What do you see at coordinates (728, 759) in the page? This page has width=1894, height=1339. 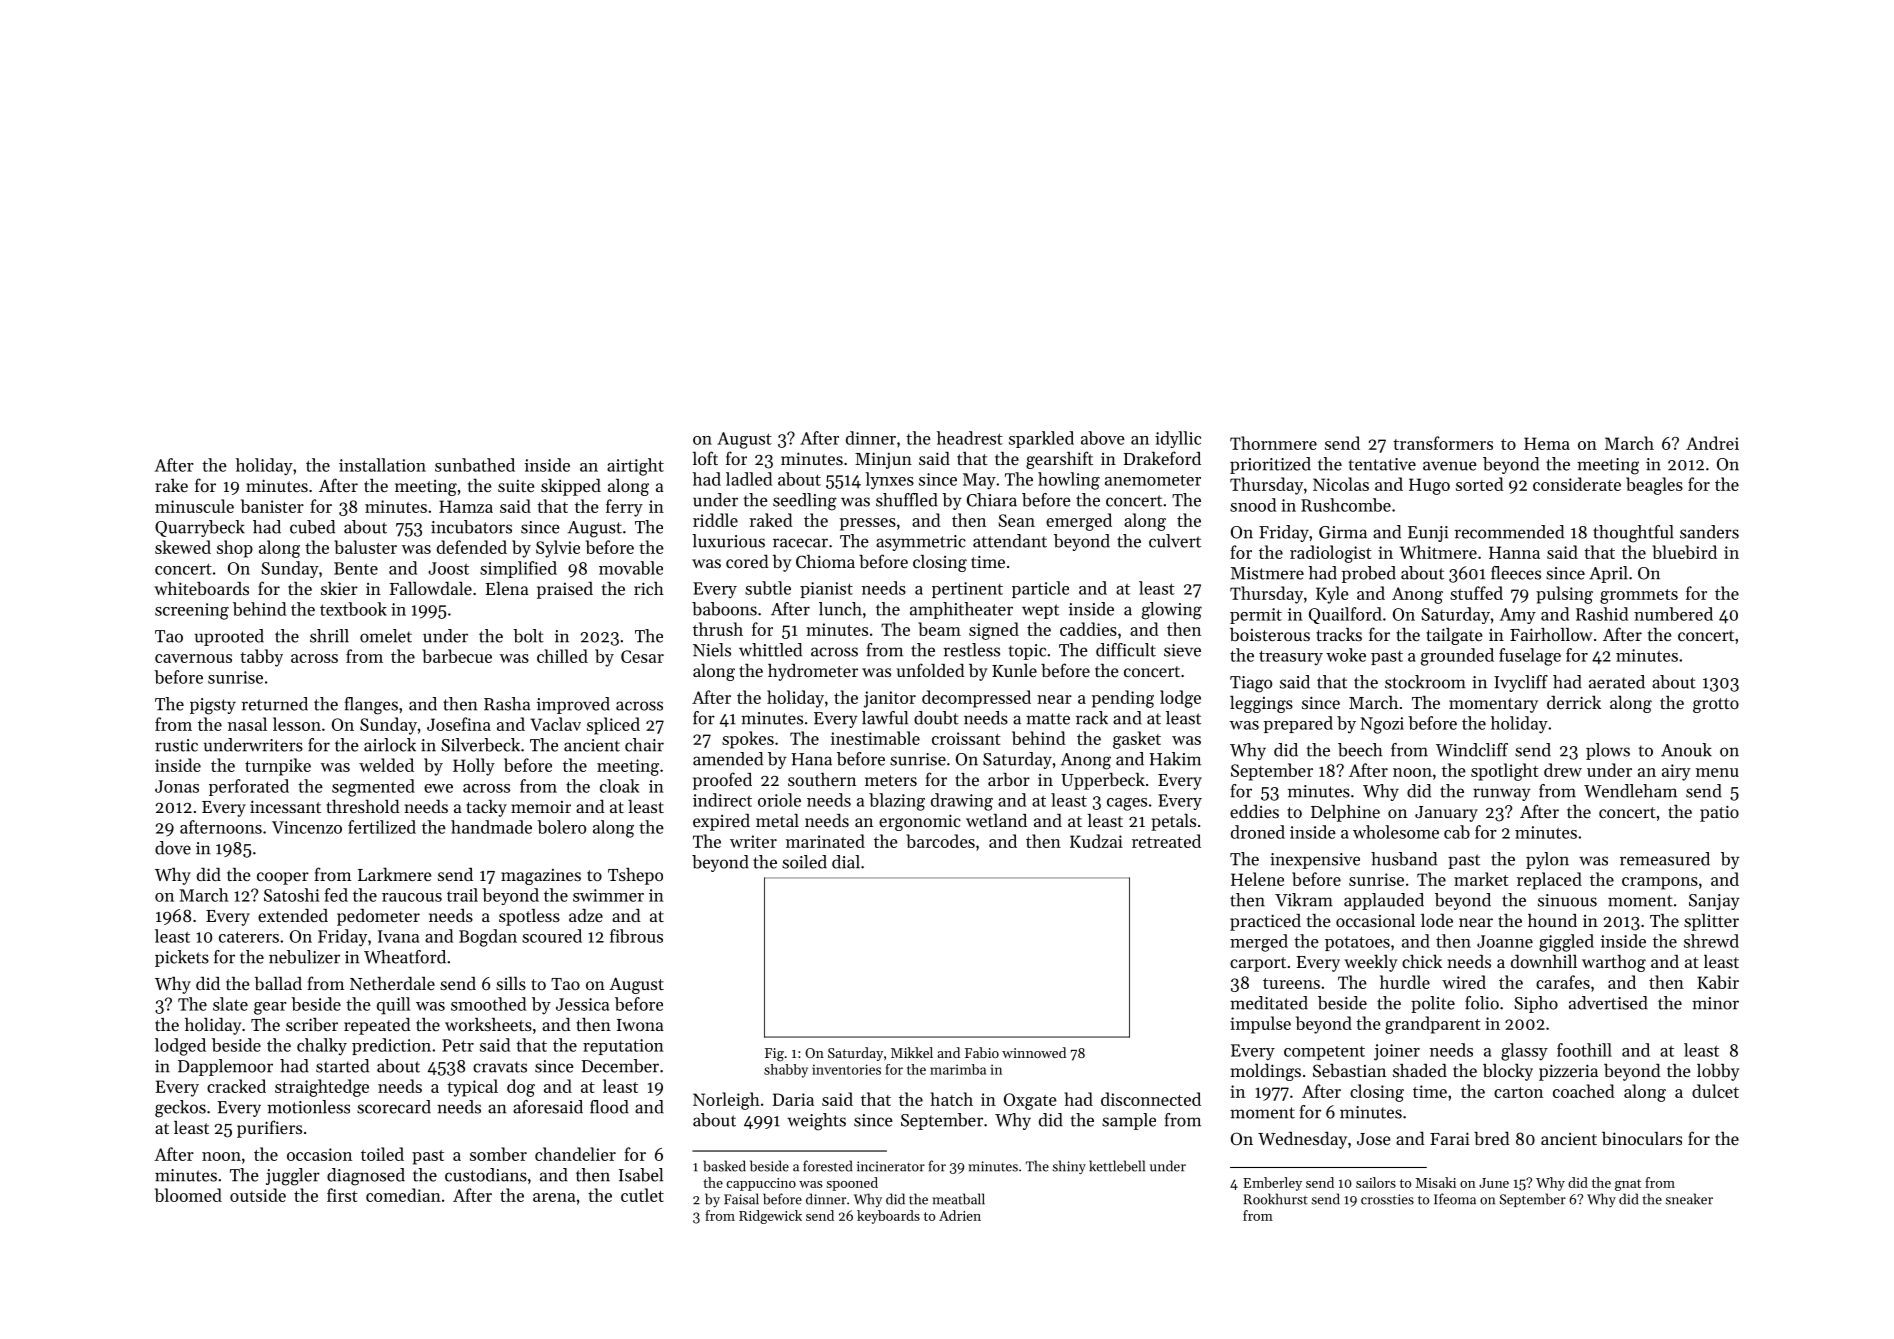 I see `amended` at bounding box center [728, 759].
